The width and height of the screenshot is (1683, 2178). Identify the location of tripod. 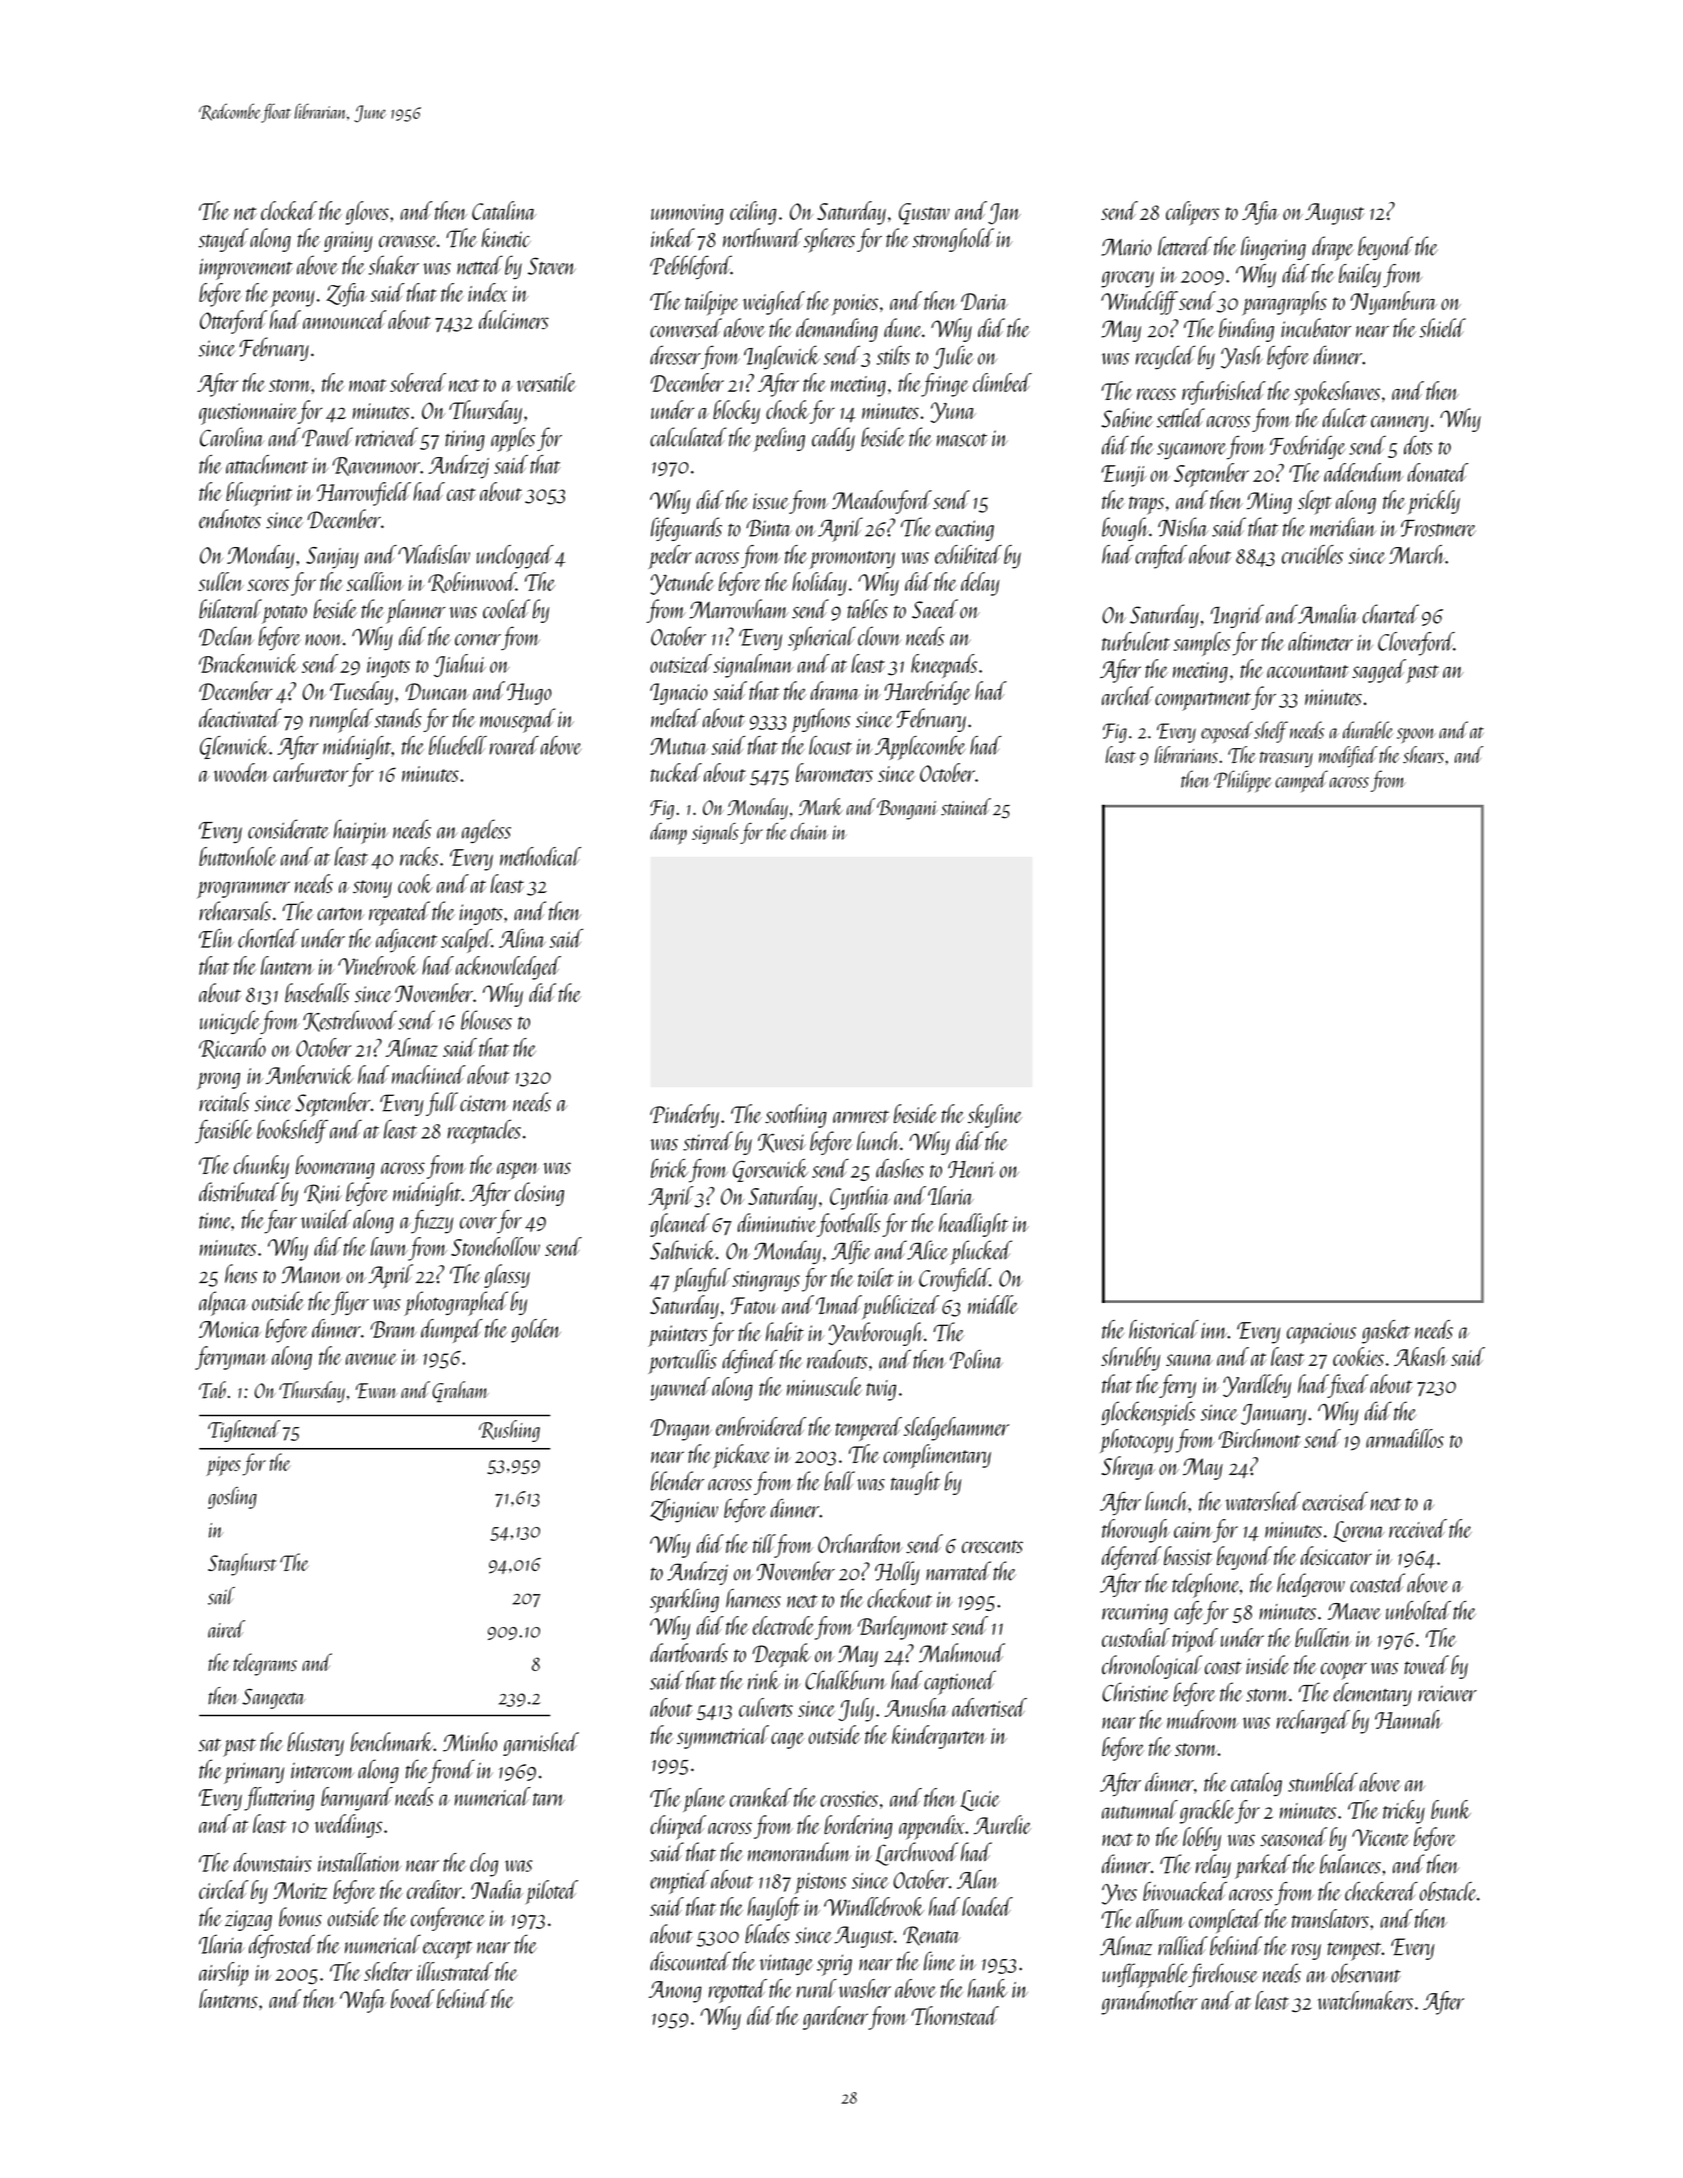
(1195, 1640).
